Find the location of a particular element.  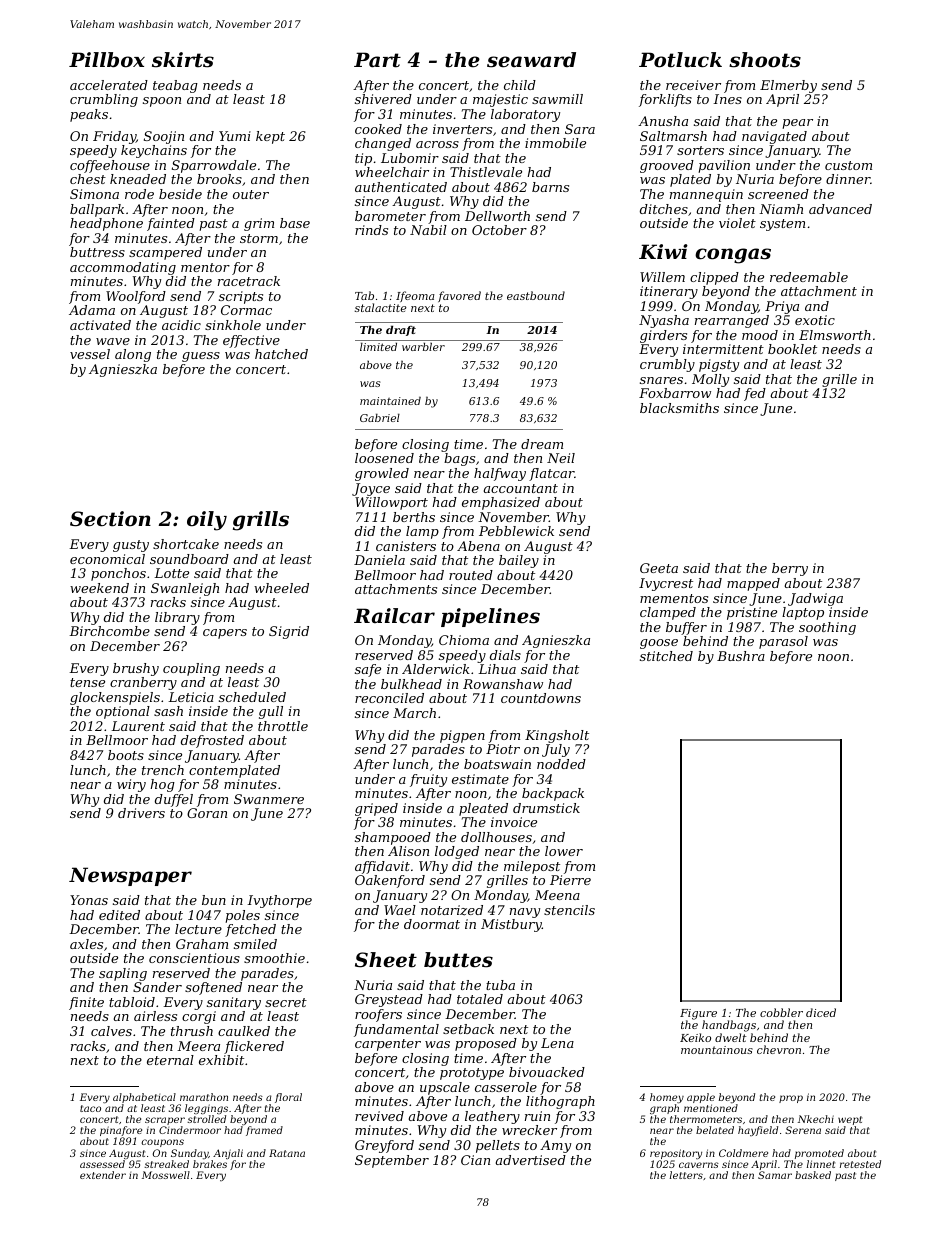

skirts is located at coordinates (183, 60).
